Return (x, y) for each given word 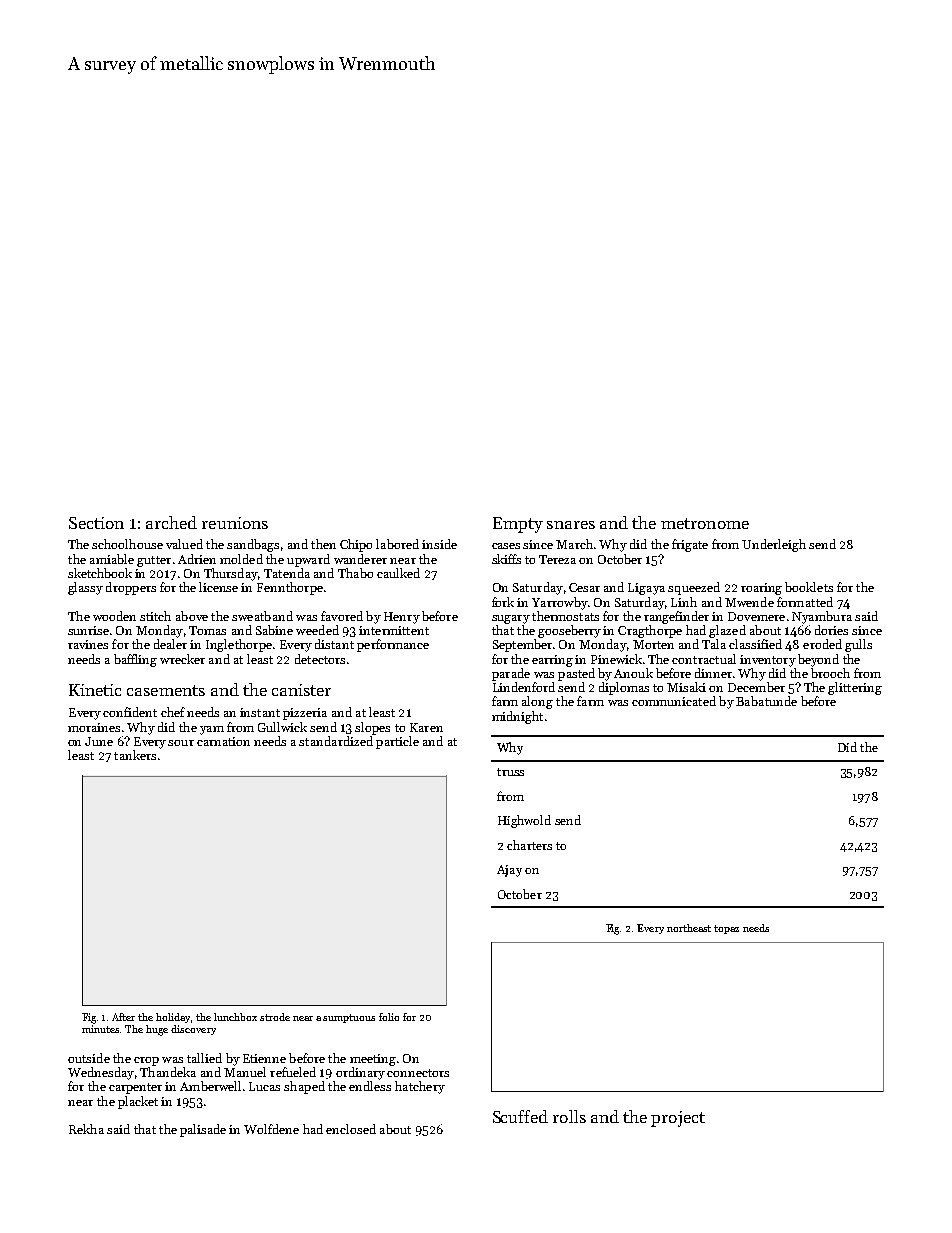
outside (89, 1058)
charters (529, 845)
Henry (402, 618)
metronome (705, 523)
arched (171, 522)
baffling (135, 660)
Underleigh (774, 545)
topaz (726, 929)
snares (571, 525)
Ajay (509, 871)
